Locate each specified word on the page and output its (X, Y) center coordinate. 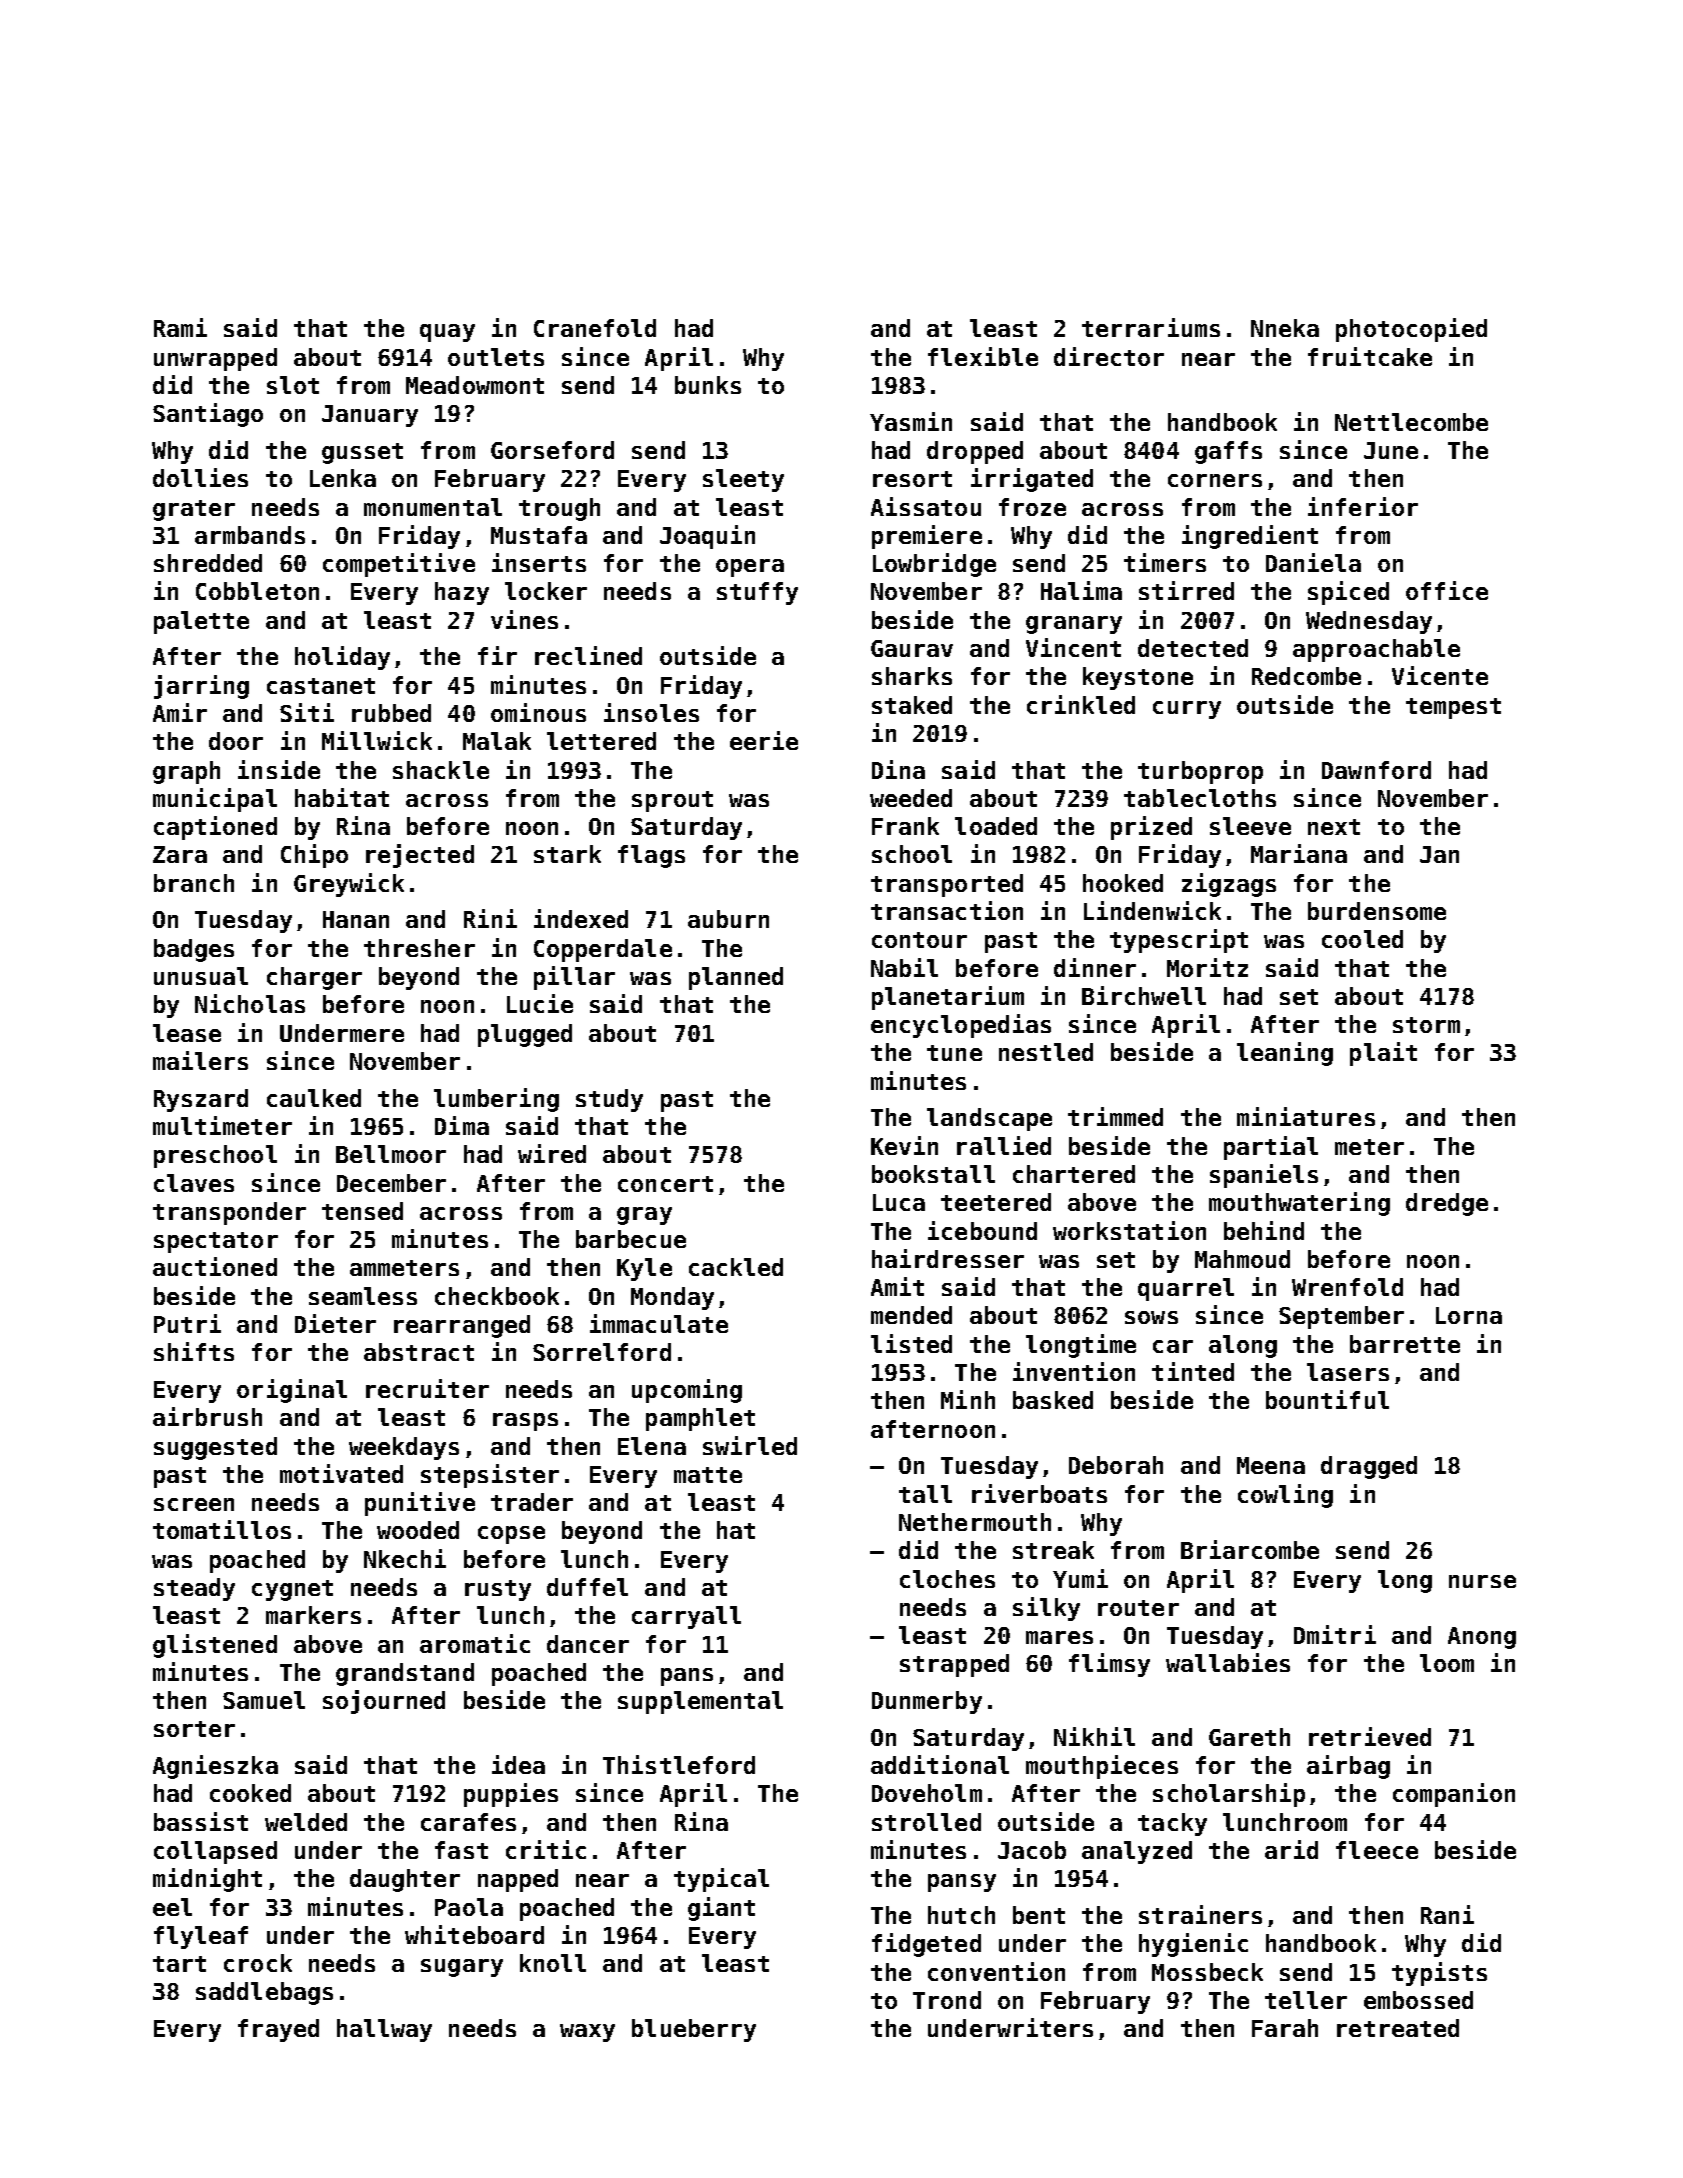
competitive (399, 565)
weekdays (404, 1448)
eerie (764, 740)
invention (1074, 1371)
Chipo (314, 856)
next (1334, 827)
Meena (1271, 1465)
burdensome (1377, 911)
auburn (728, 919)
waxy (587, 2033)
